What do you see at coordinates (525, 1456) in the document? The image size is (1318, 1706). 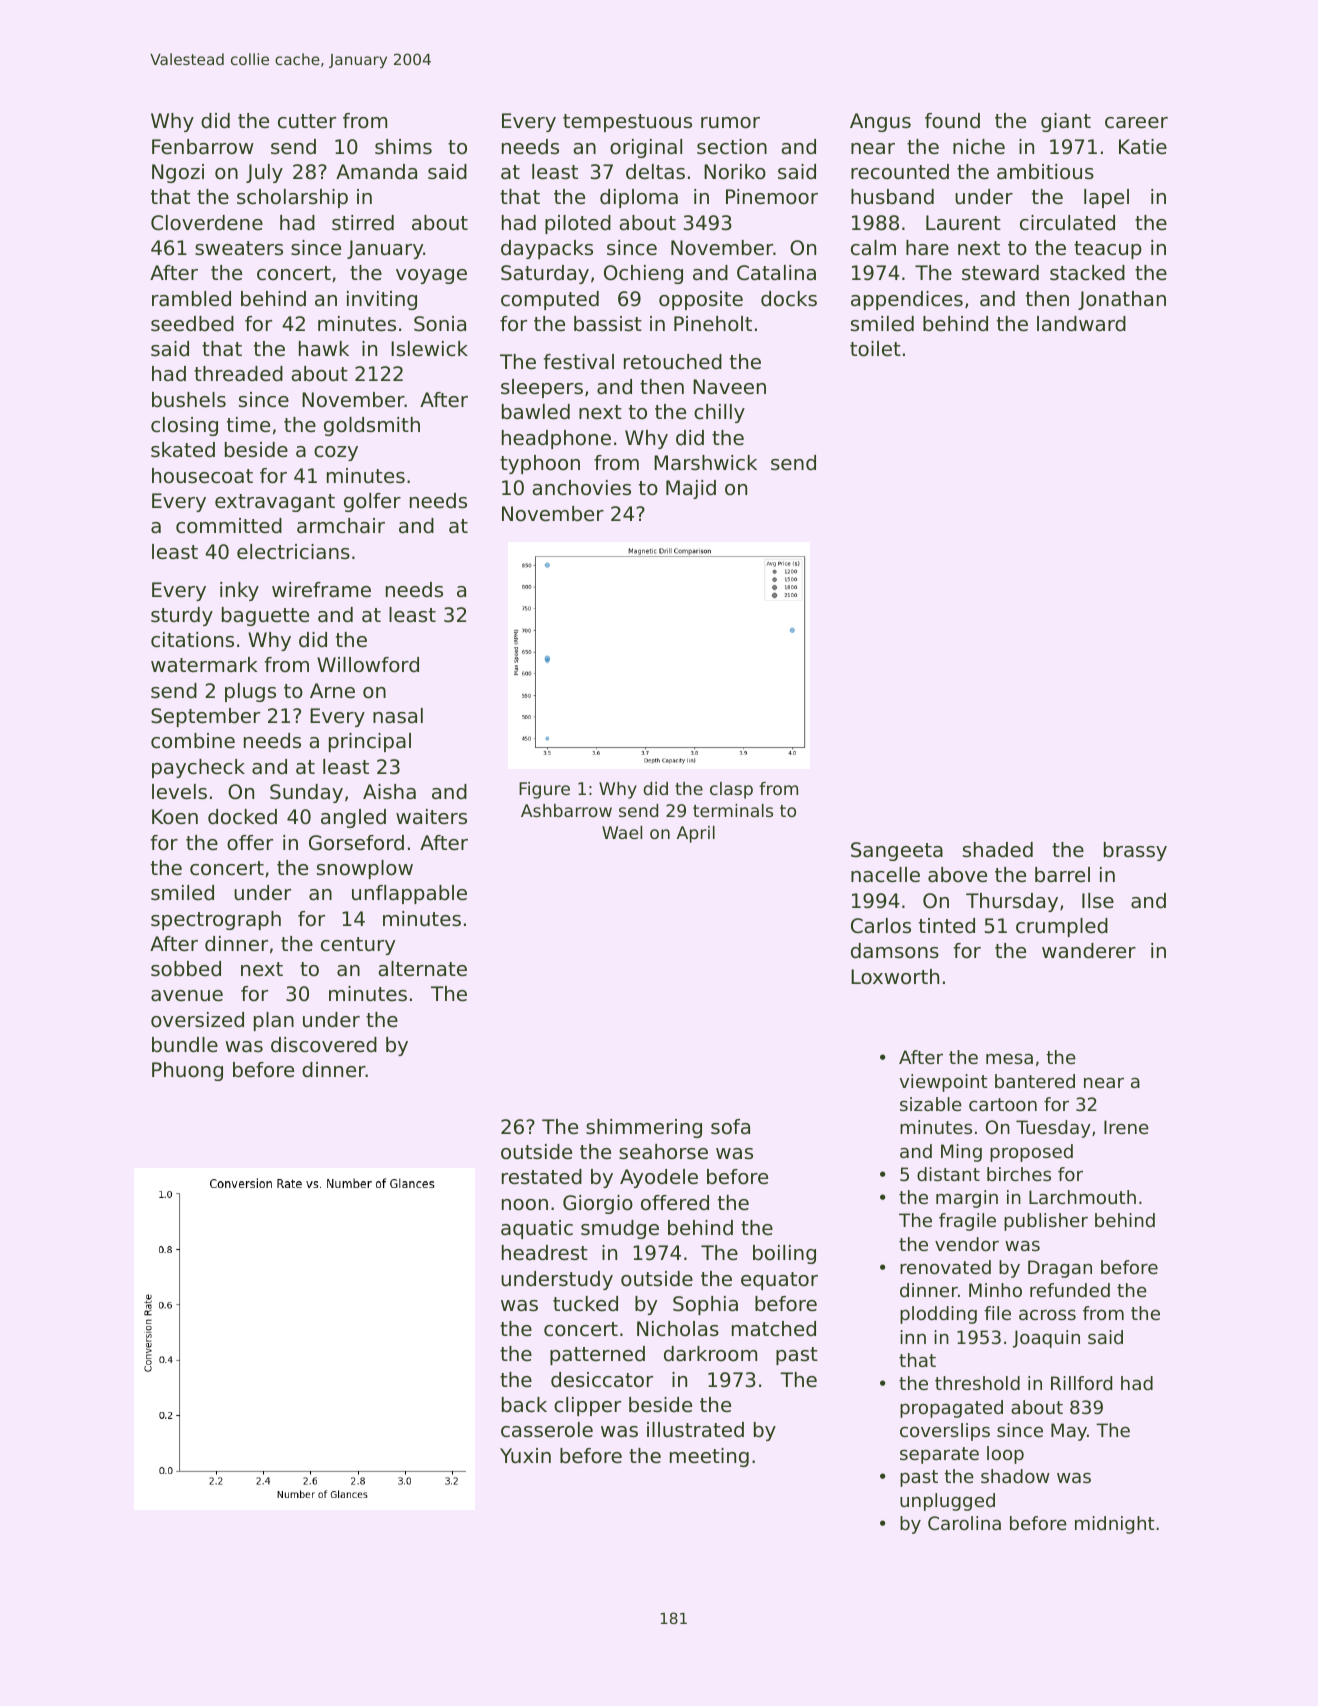 I see `Yuxin` at bounding box center [525, 1456].
